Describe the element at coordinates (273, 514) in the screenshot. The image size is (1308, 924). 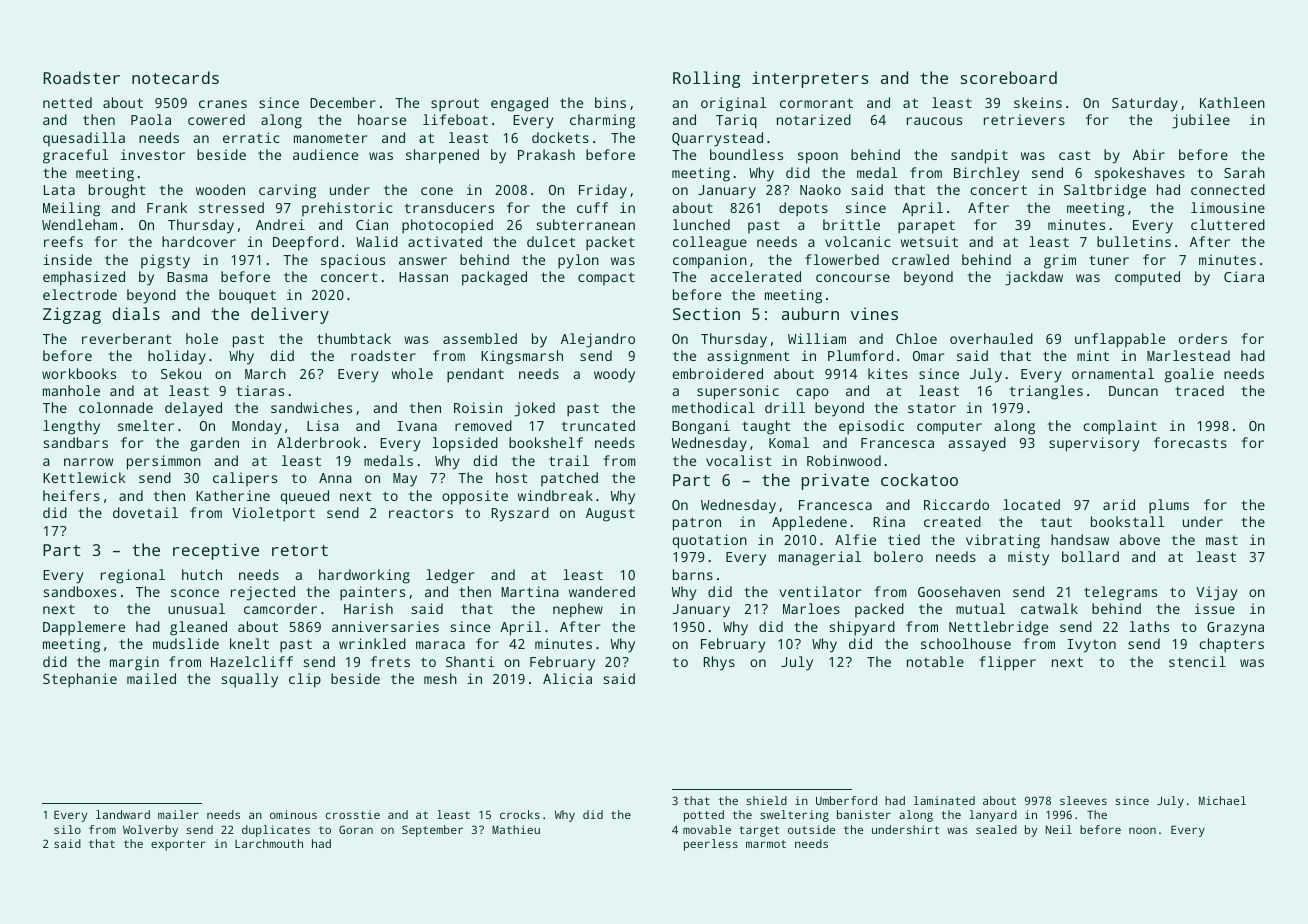
I see `Violetport` at that location.
